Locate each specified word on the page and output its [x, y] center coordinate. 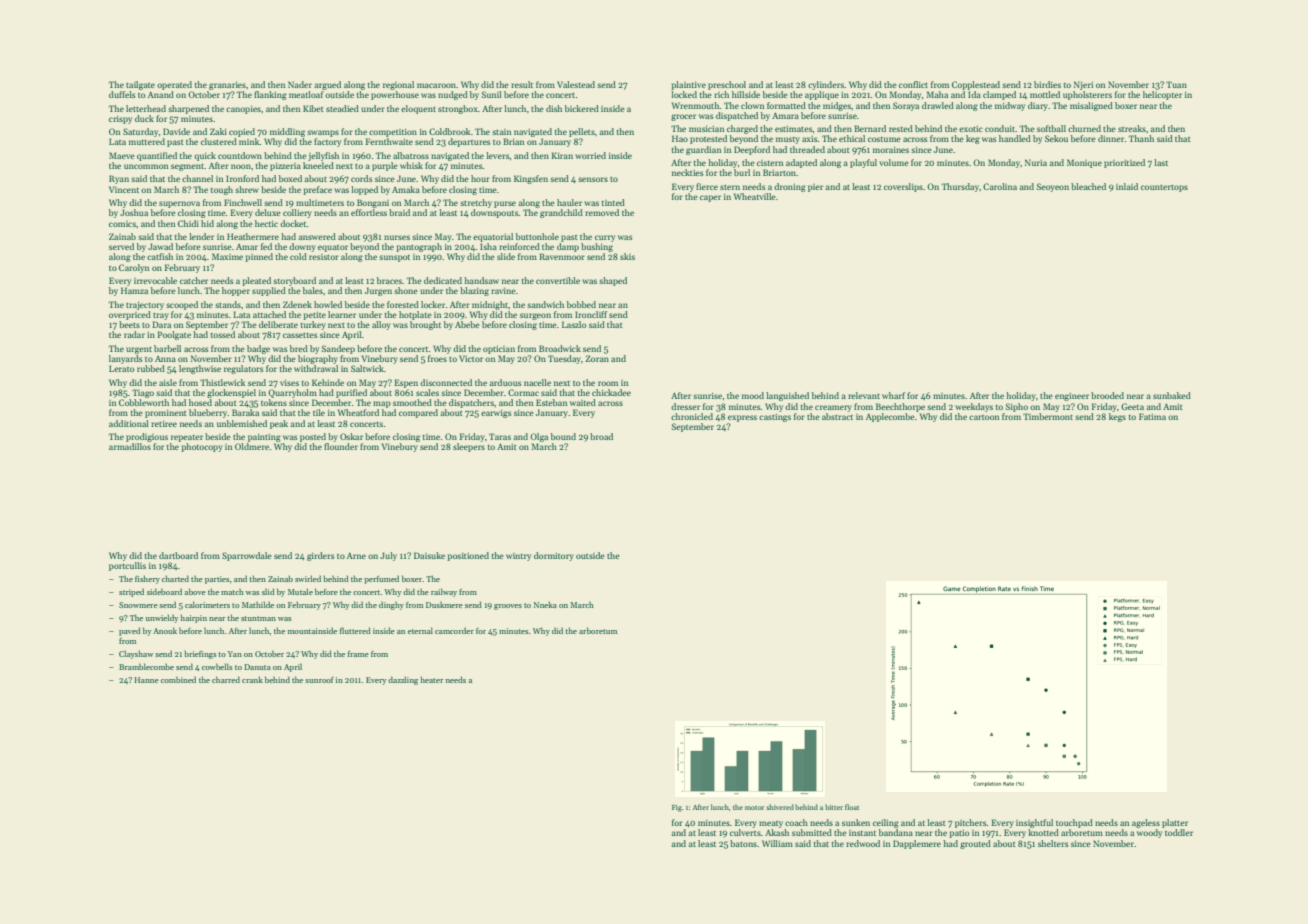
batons [743, 843]
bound [563, 436]
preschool [727, 85]
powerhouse [395, 95]
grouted [975, 844]
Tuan [1176, 84]
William [777, 843]
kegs [1117, 417]
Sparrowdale [247, 556]
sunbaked [1172, 395]
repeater [187, 438]
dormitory [554, 556]
